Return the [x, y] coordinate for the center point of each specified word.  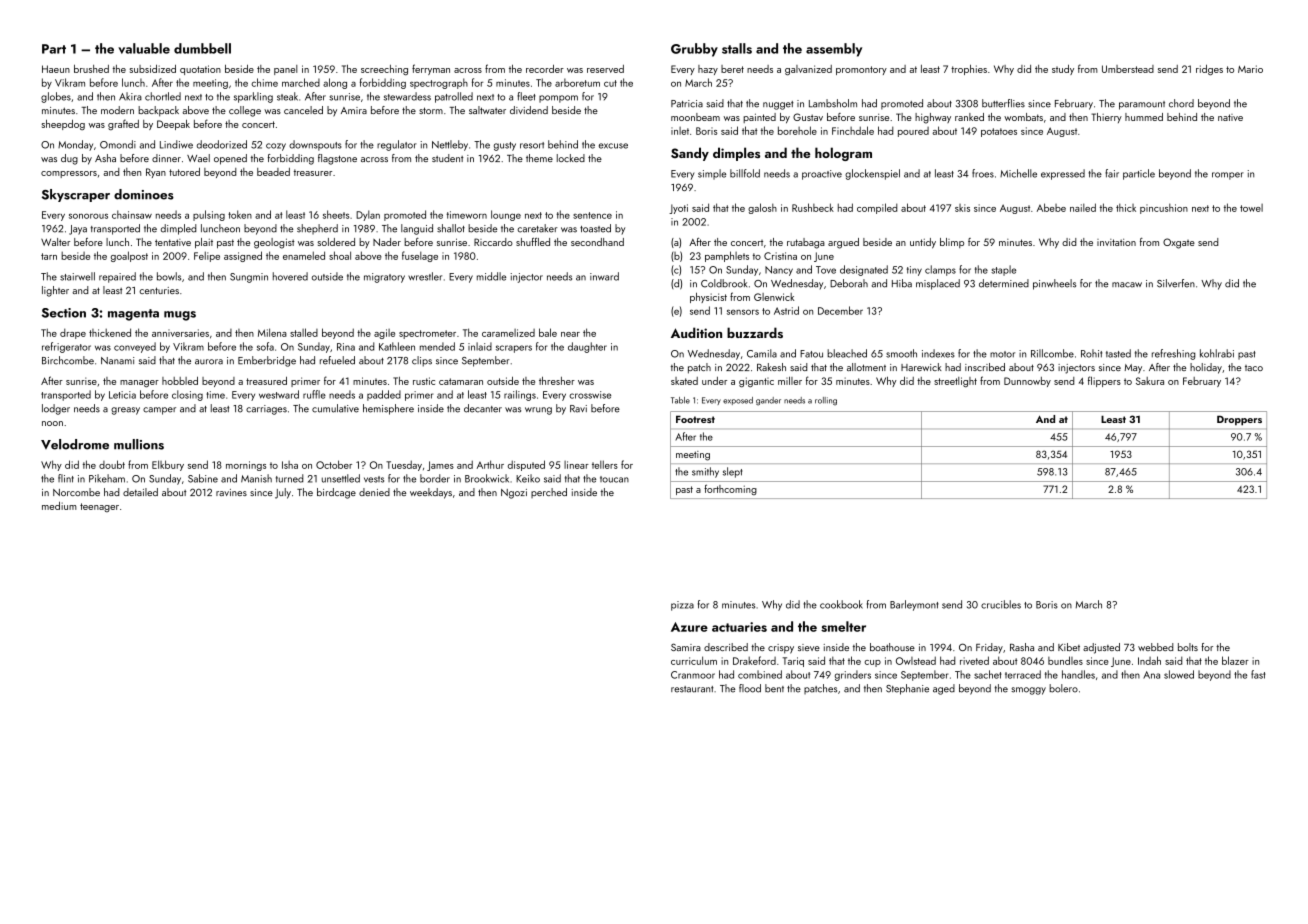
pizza [682, 606]
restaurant [692, 689]
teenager [99, 507]
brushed [91, 69]
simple [712, 174]
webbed [1155, 647]
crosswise [590, 395]
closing [187, 395]
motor [1002, 354]
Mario [1250, 69]
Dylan [368, 215]
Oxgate [1179, 243]
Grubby [694, 50]
